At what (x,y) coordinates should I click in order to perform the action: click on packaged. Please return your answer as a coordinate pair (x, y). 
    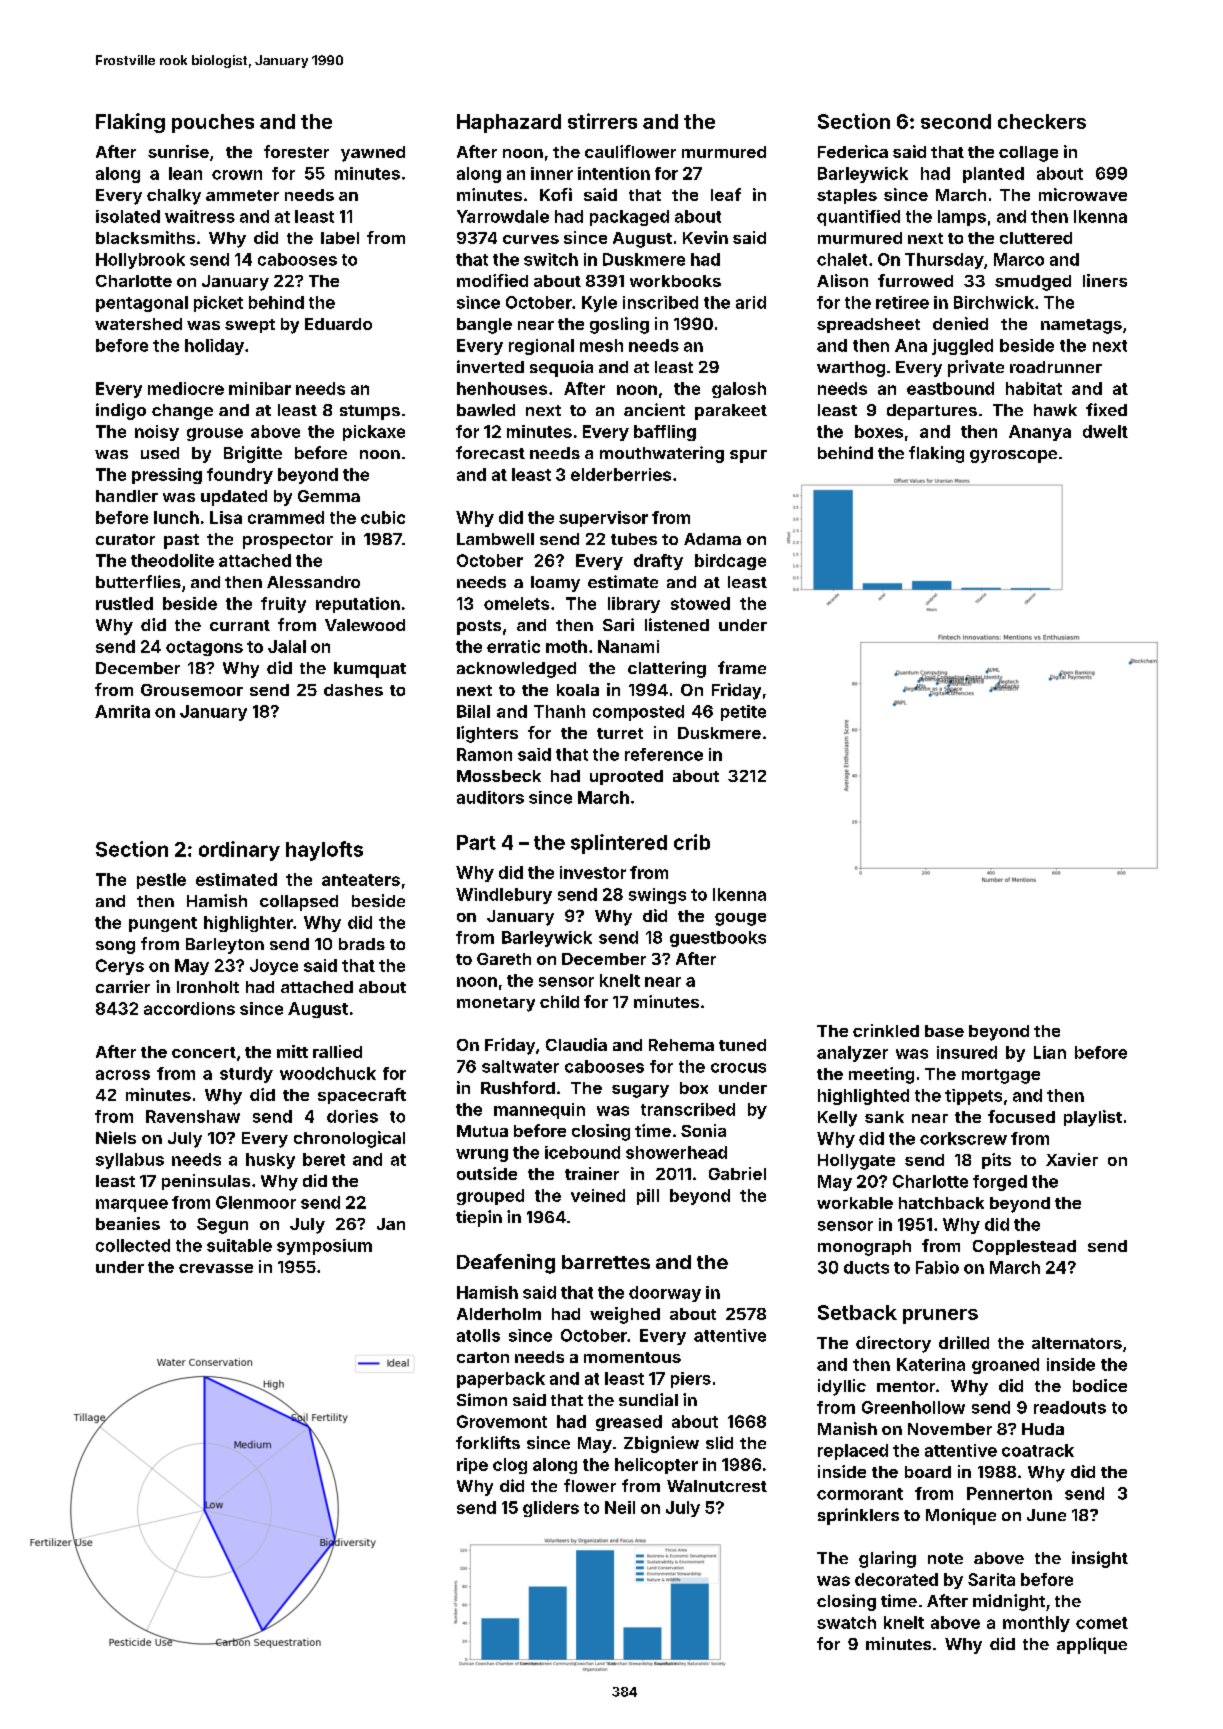
    Looking at the image, I should click on (629, 218).
